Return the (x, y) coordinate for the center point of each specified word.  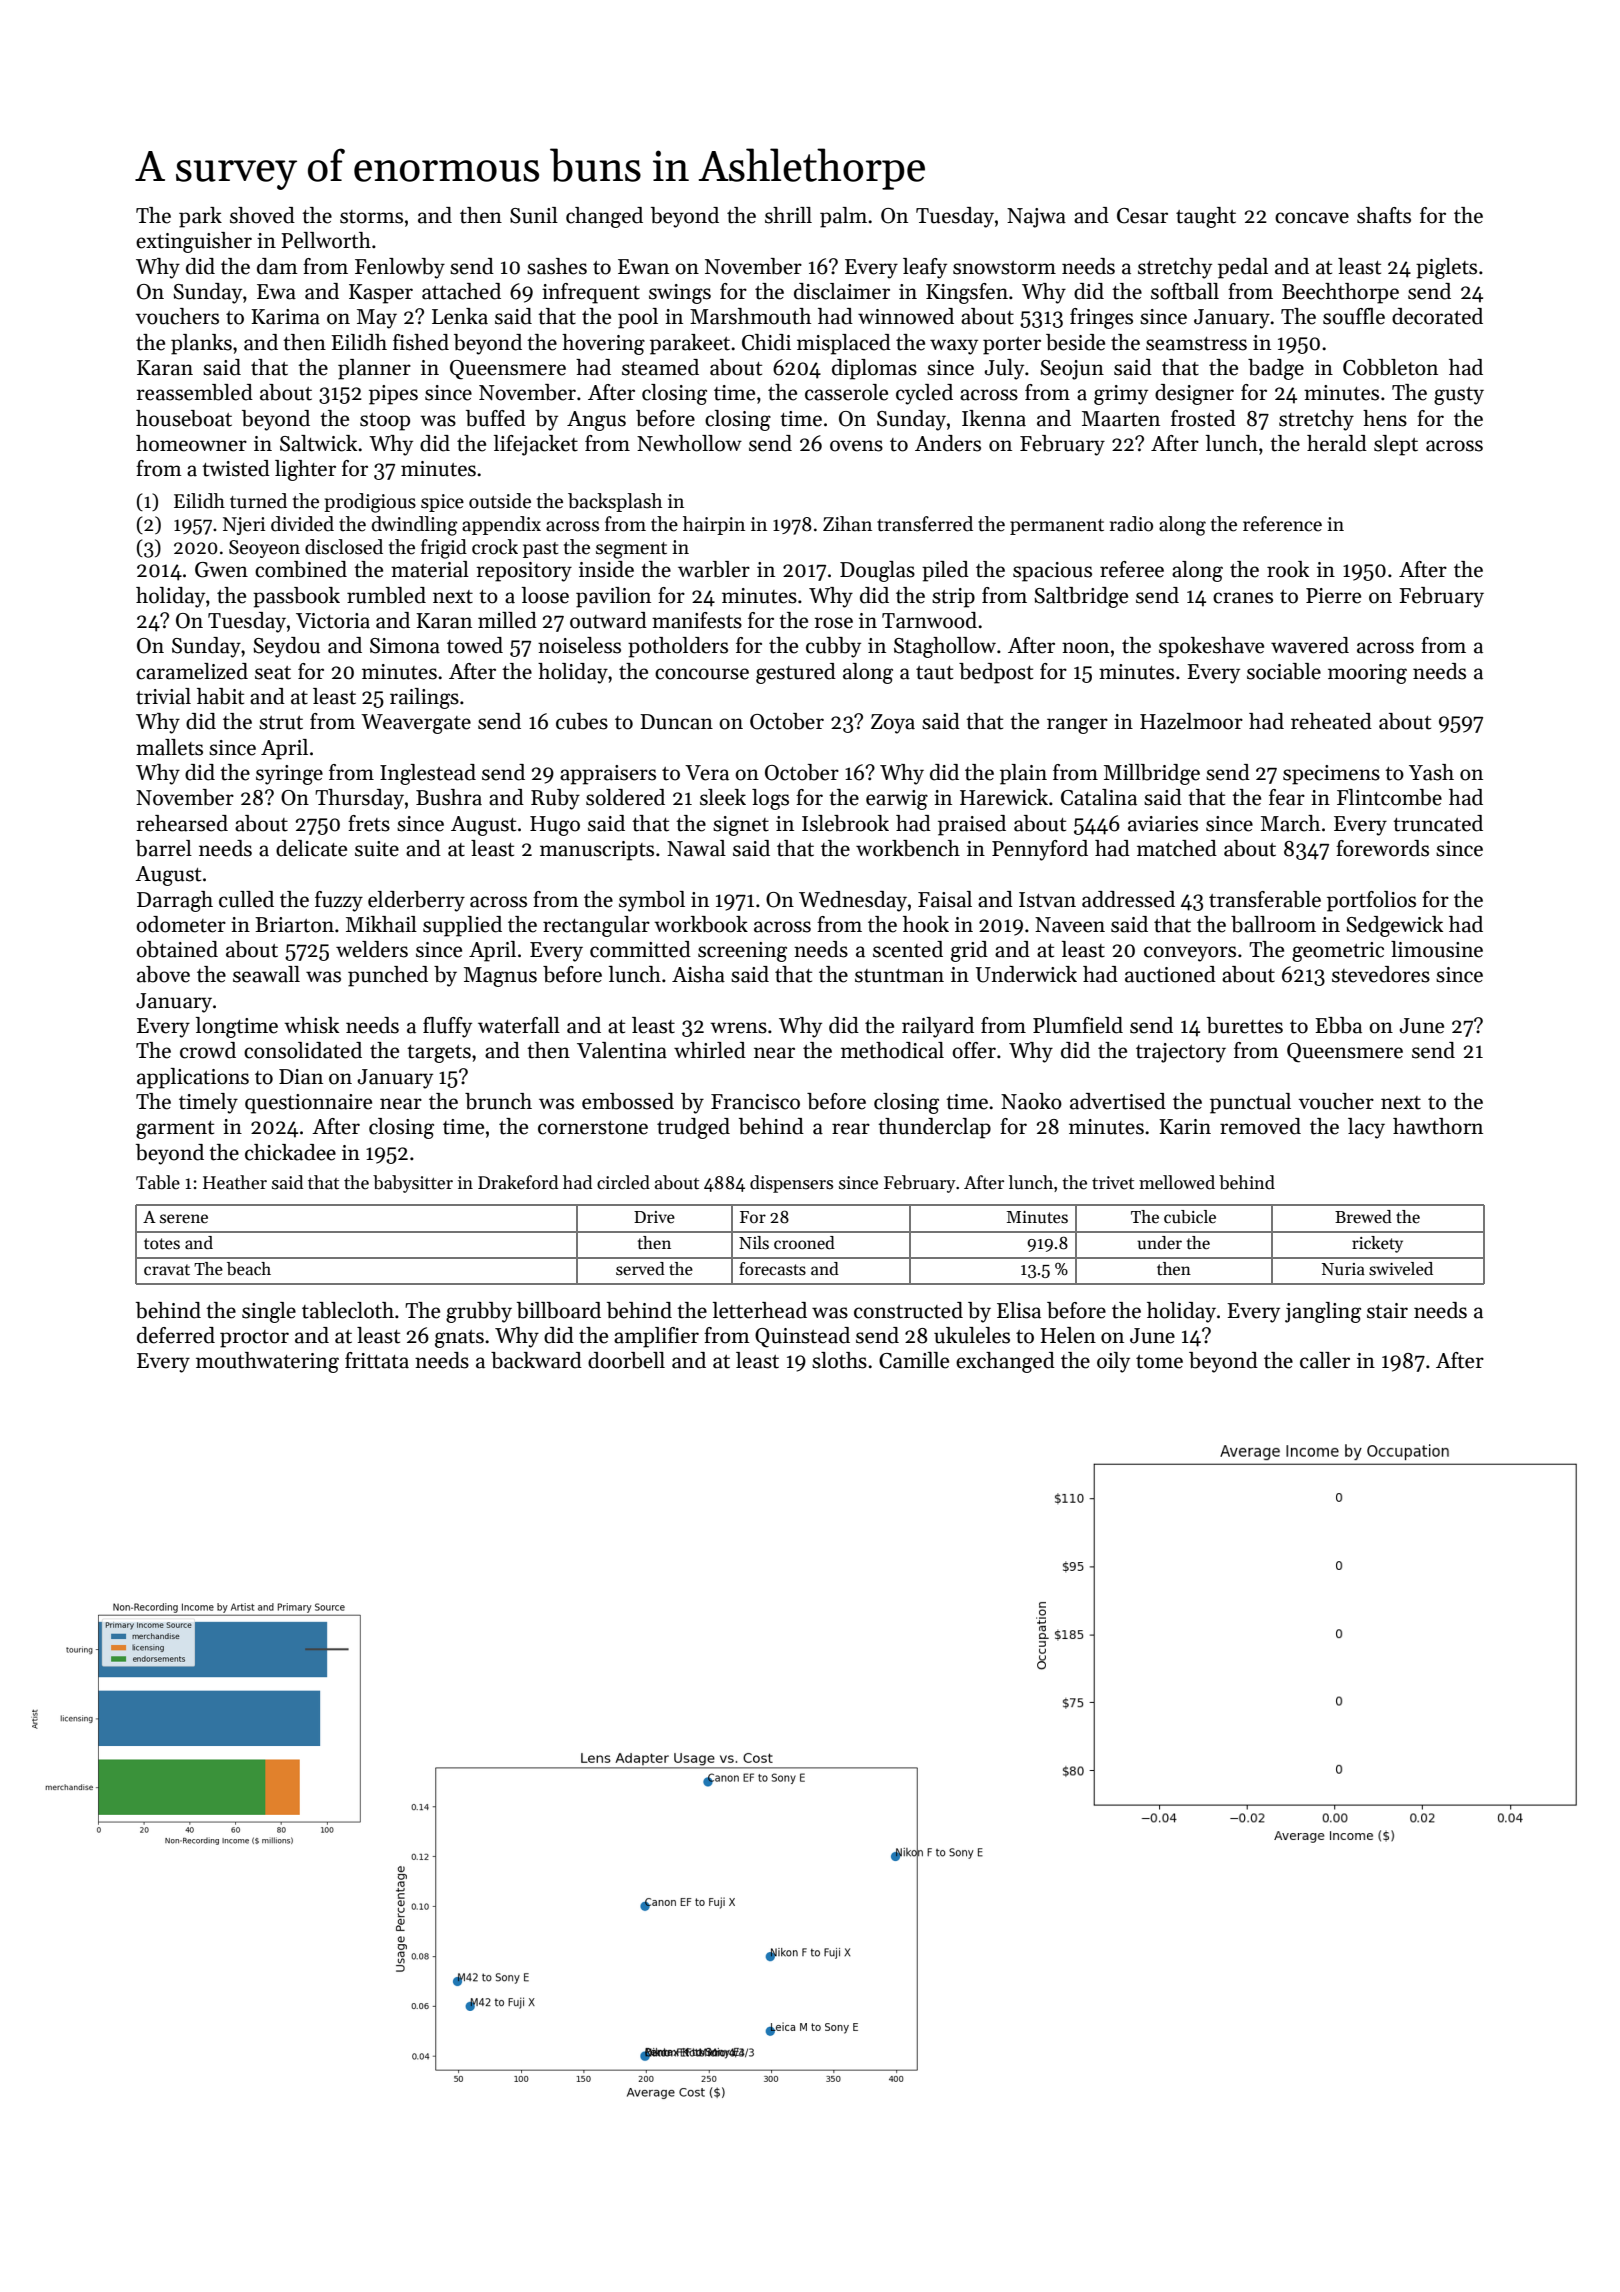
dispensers (791, 1184)
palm (843, 217)
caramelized (192, 671)
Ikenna (994, 418)
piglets (1446, 268)
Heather (235, 1182)
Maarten (1121, 419)
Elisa (1019, 1310)
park (200, 217)
